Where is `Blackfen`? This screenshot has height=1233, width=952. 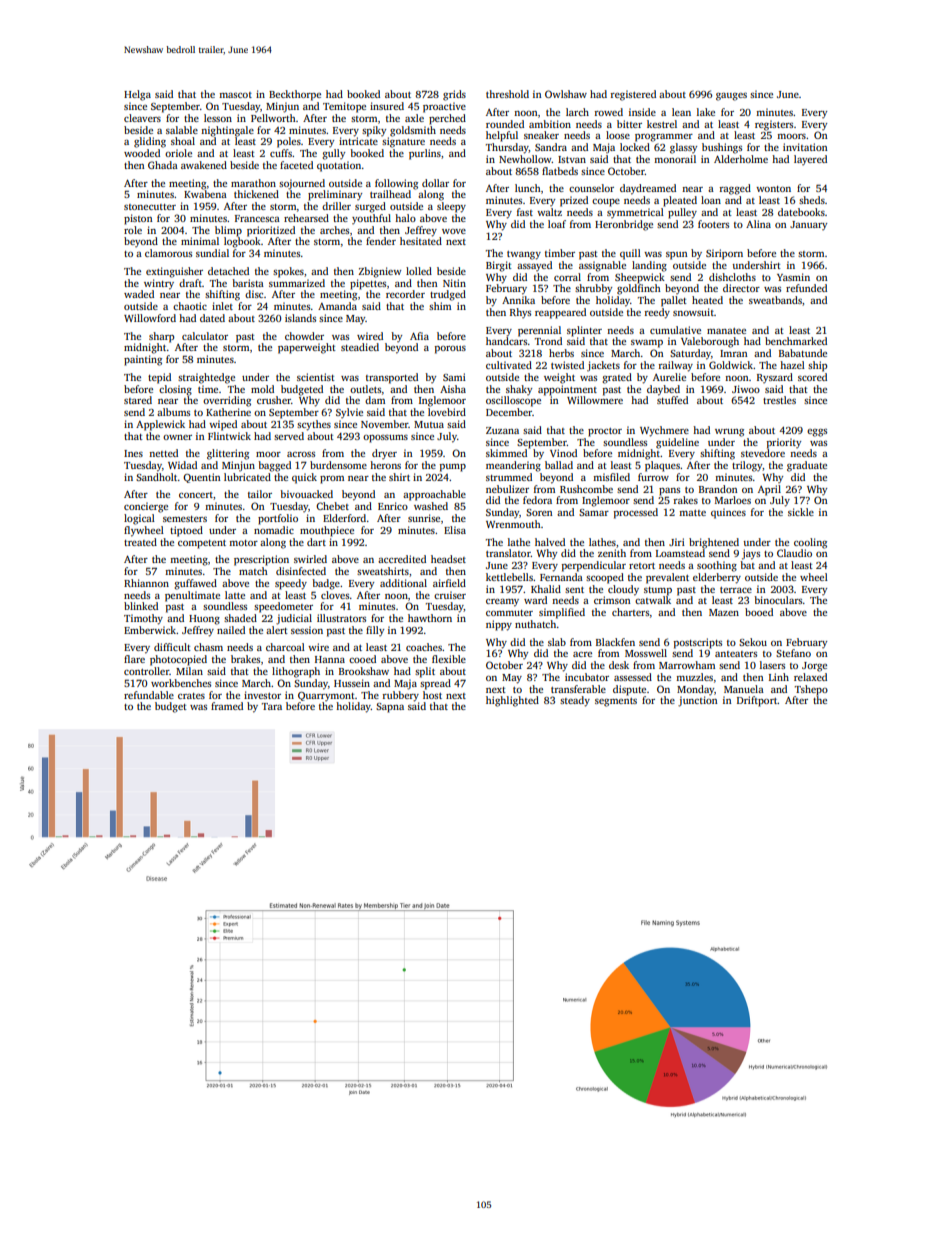 Blackfen is located at coordinates (615, 642).
